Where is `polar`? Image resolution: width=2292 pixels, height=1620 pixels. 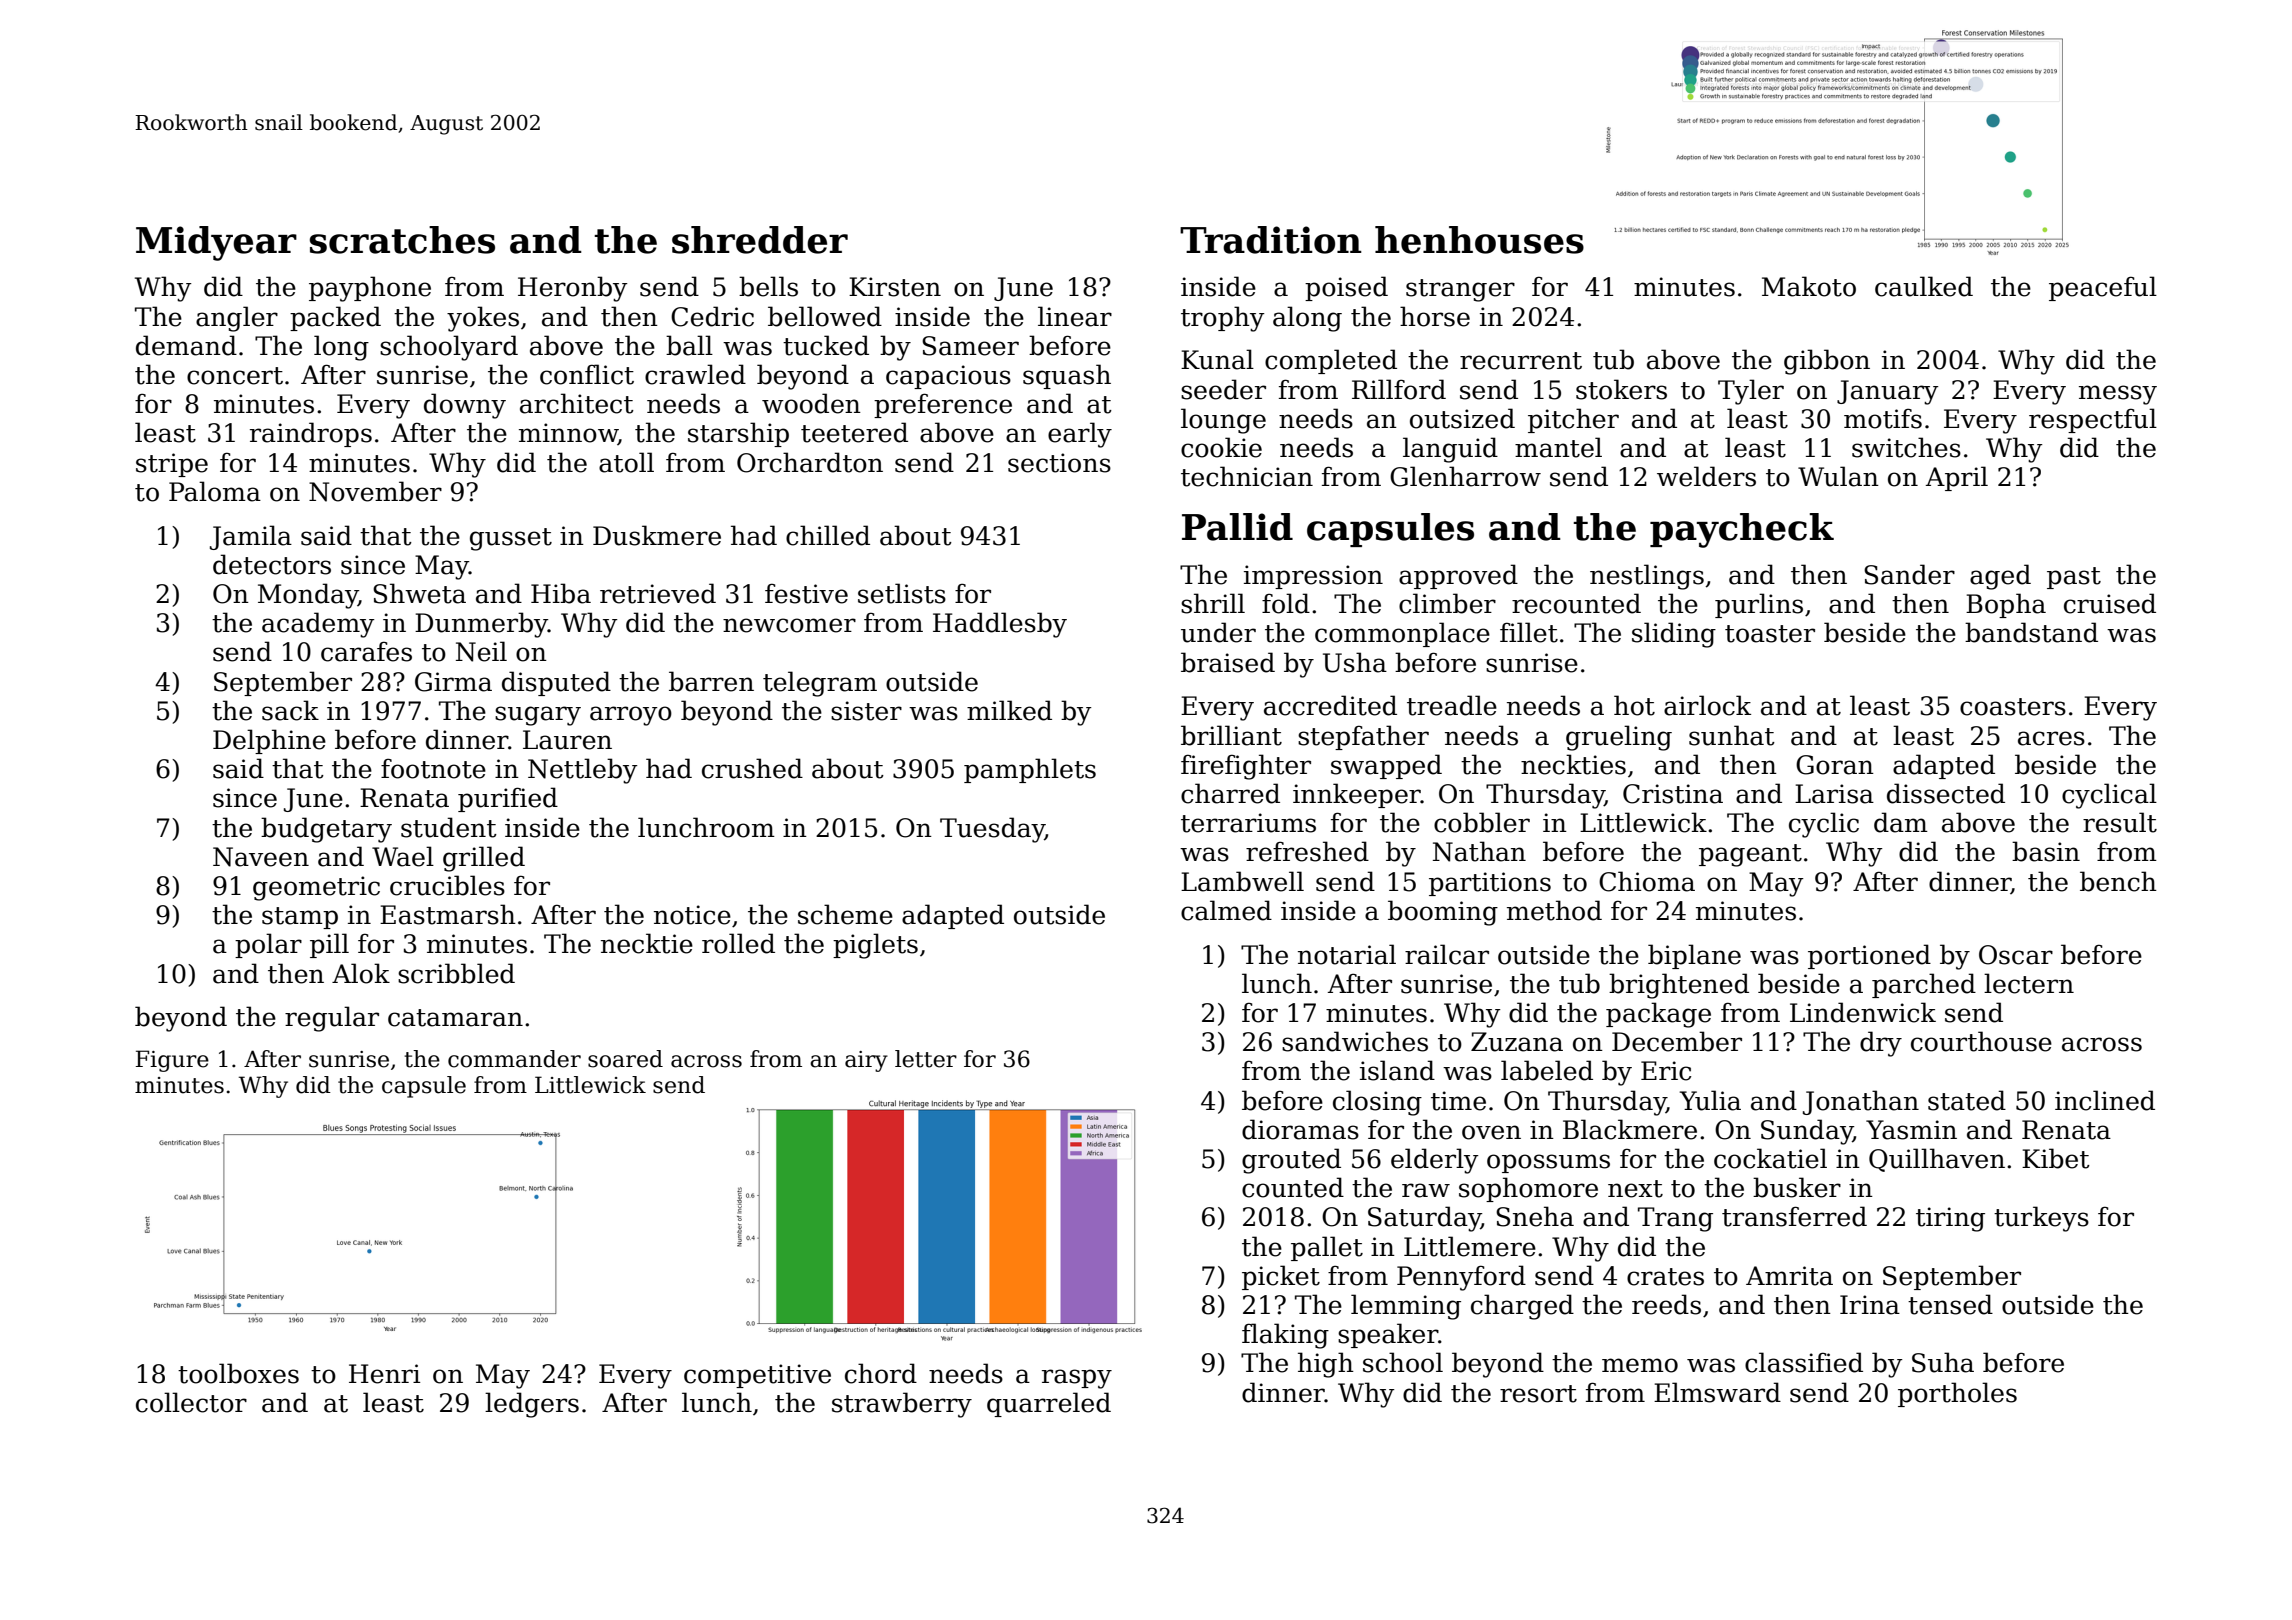
polar is located at coordinates (268, 945).
